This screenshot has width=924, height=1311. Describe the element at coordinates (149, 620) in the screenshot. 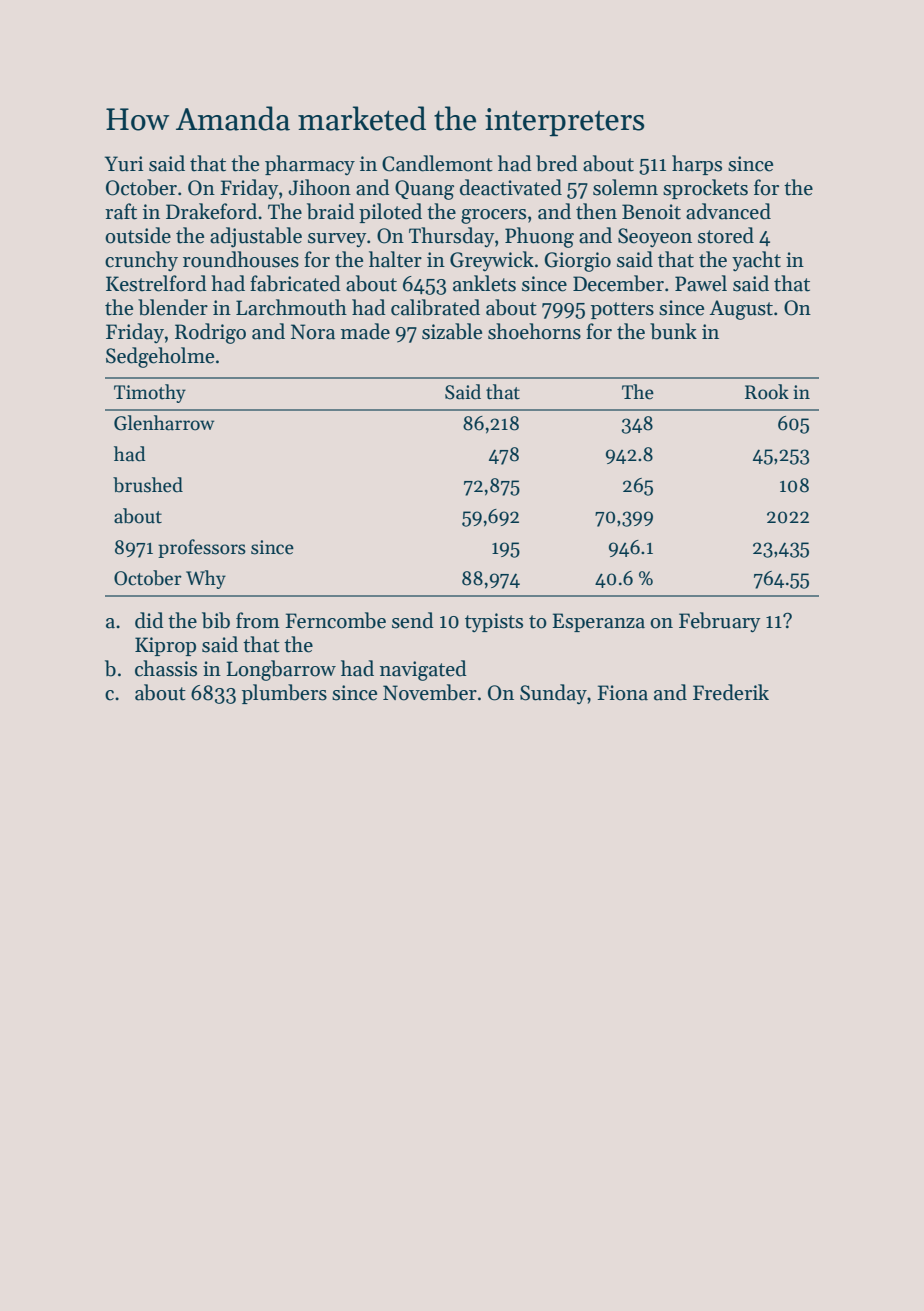

I see `did` at that location.
